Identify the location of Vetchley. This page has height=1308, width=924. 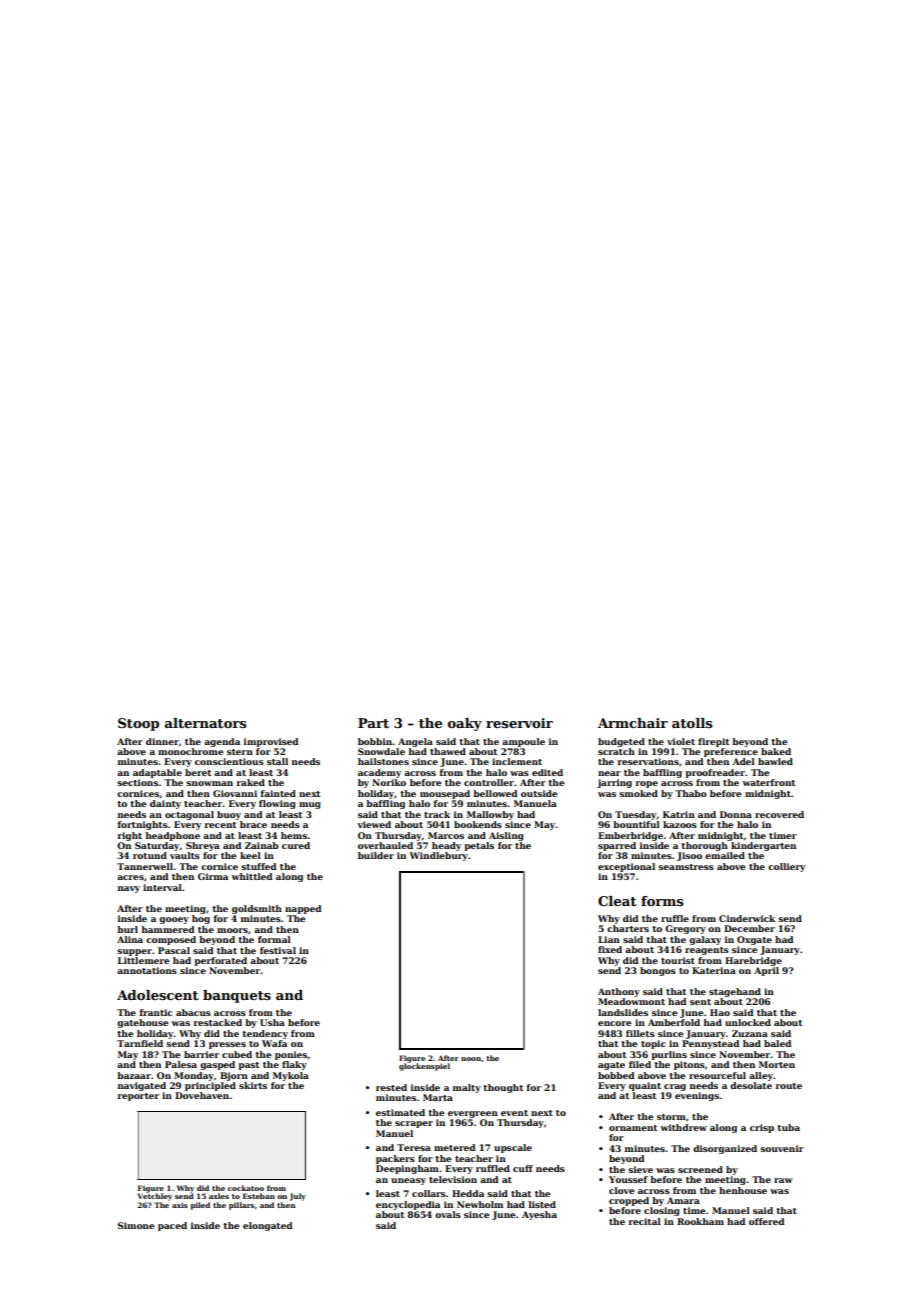
(154, 1197).
